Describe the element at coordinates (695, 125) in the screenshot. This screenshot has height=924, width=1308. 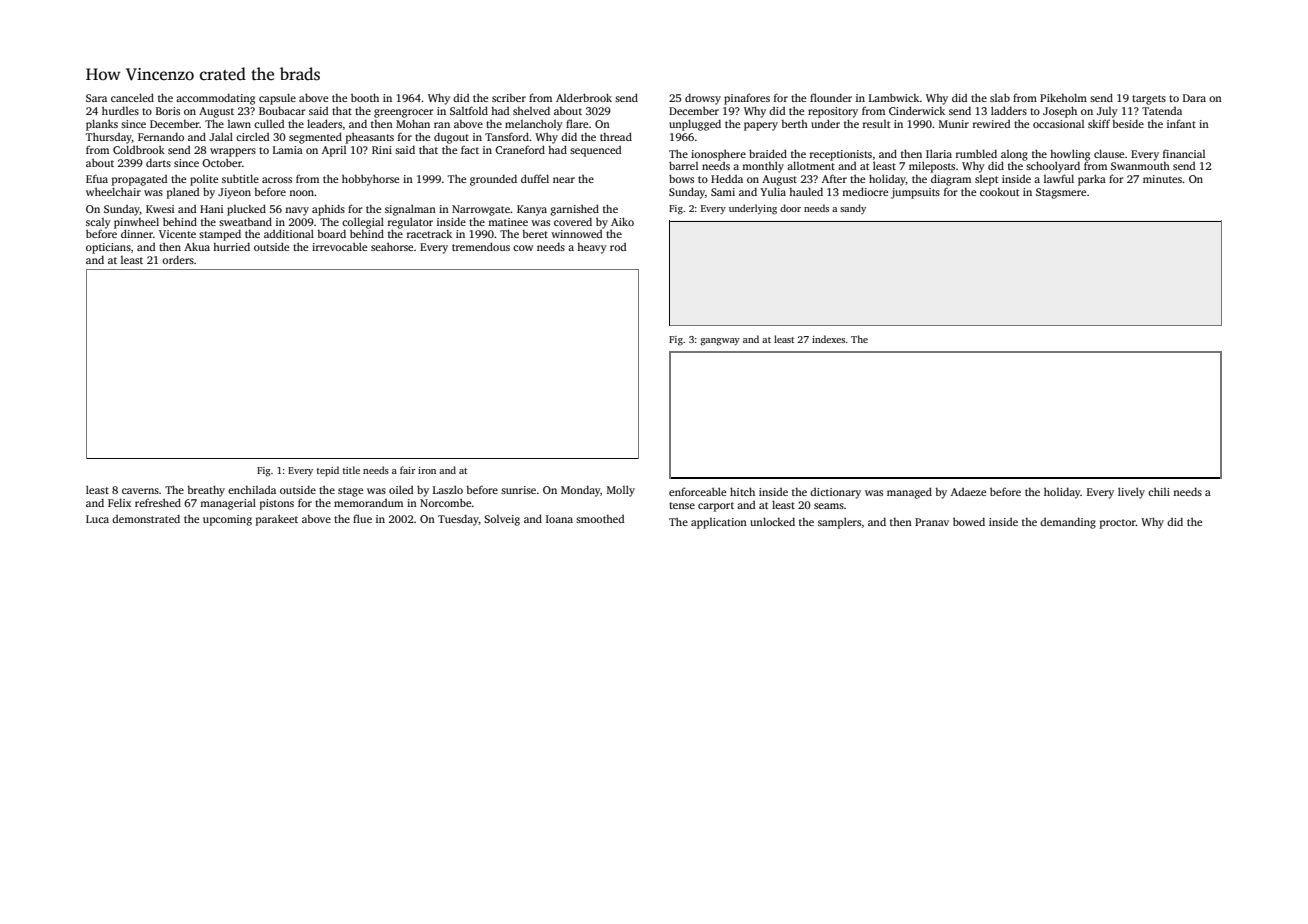
I see `unplugged` at that location.
